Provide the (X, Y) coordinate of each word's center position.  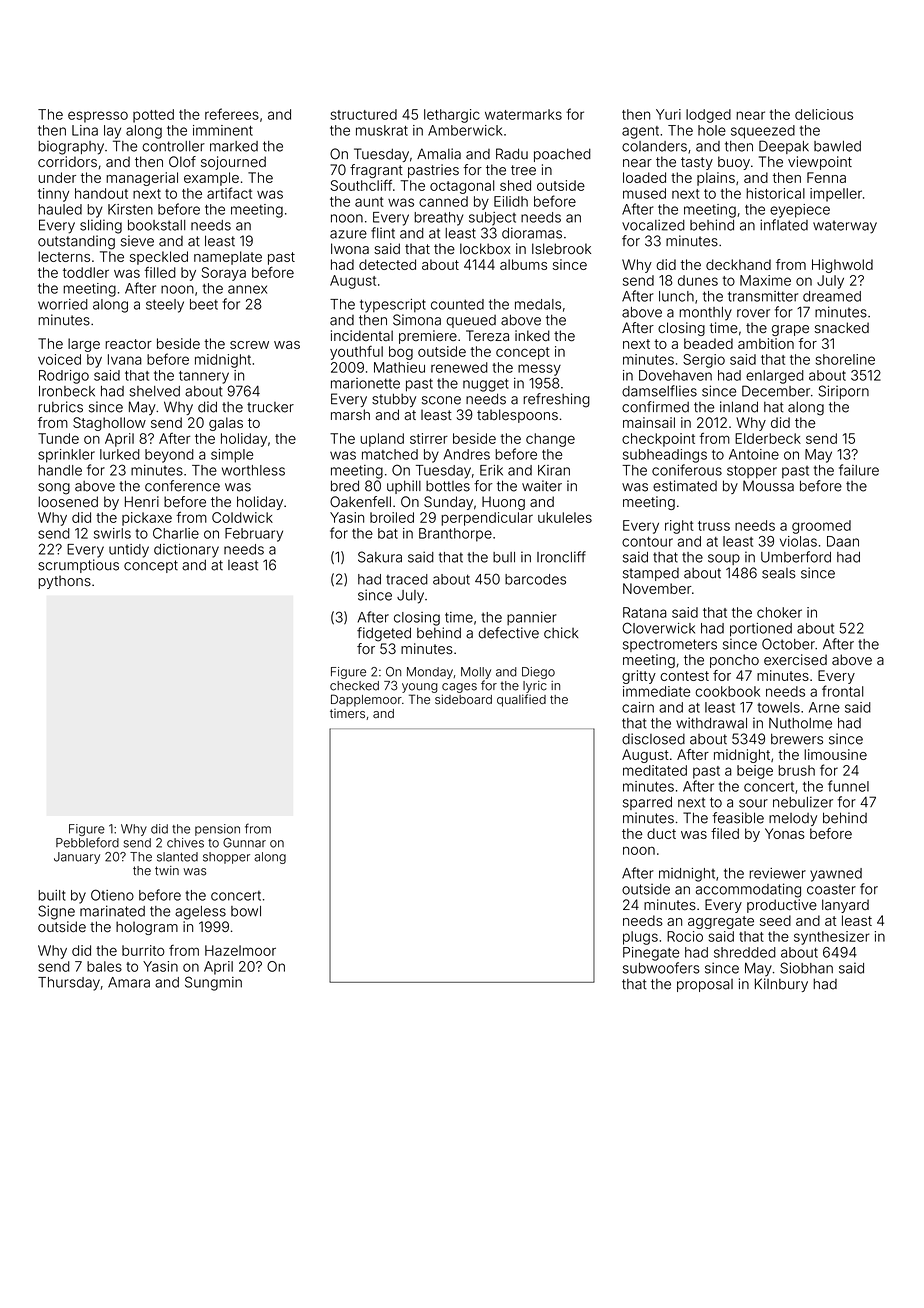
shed (515, 185)
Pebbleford (87, 842)
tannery (204, 377)
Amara (129, 982)
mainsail (649, 422)
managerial (142, 179)
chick (561, 633)
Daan (843, 541)
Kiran (554, 470)
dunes (698, 280)
